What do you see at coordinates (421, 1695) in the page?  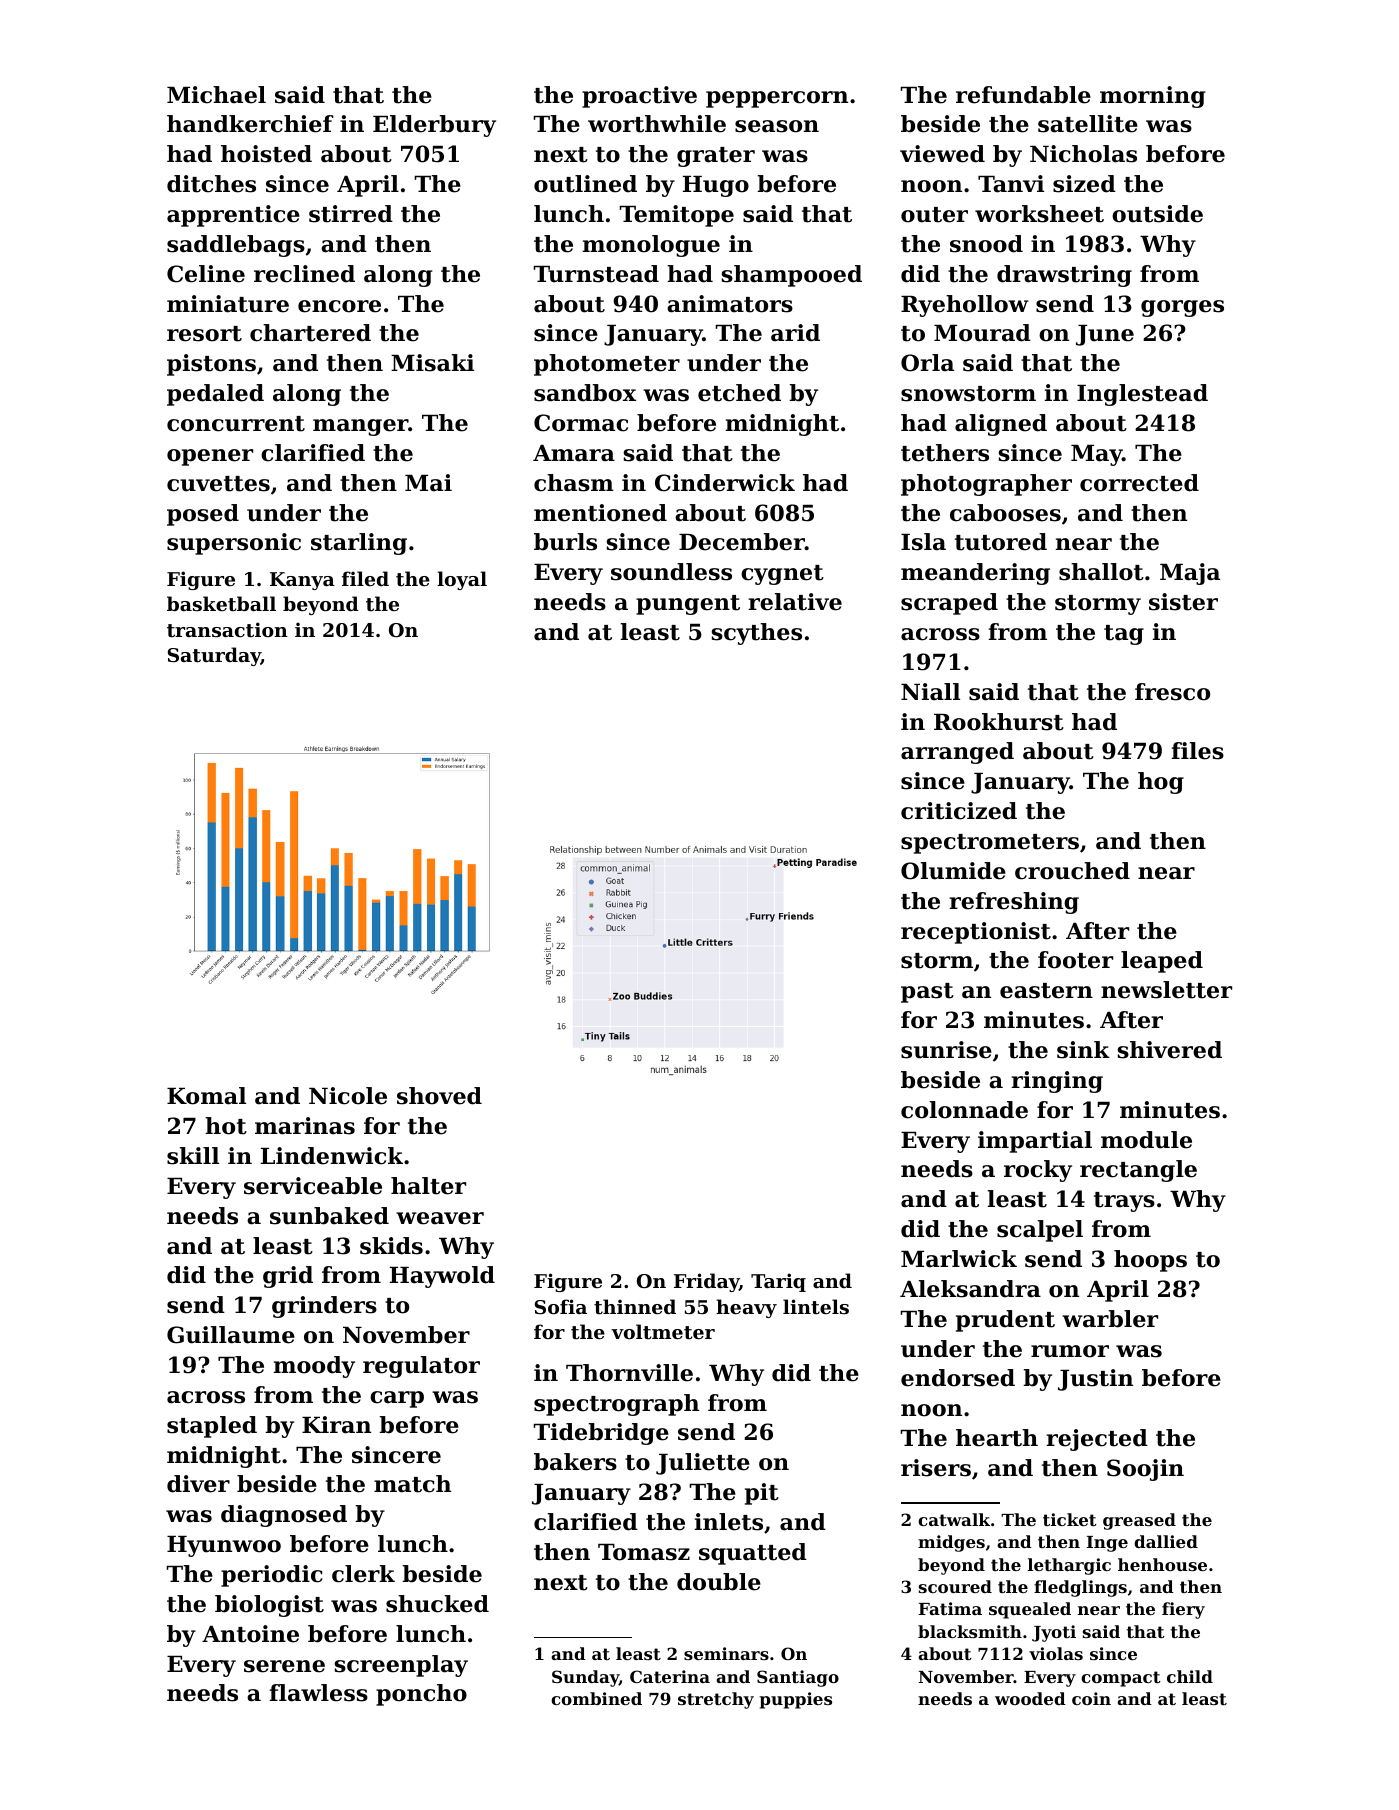 I see `poncho` at bounding box center [421, 1695].
